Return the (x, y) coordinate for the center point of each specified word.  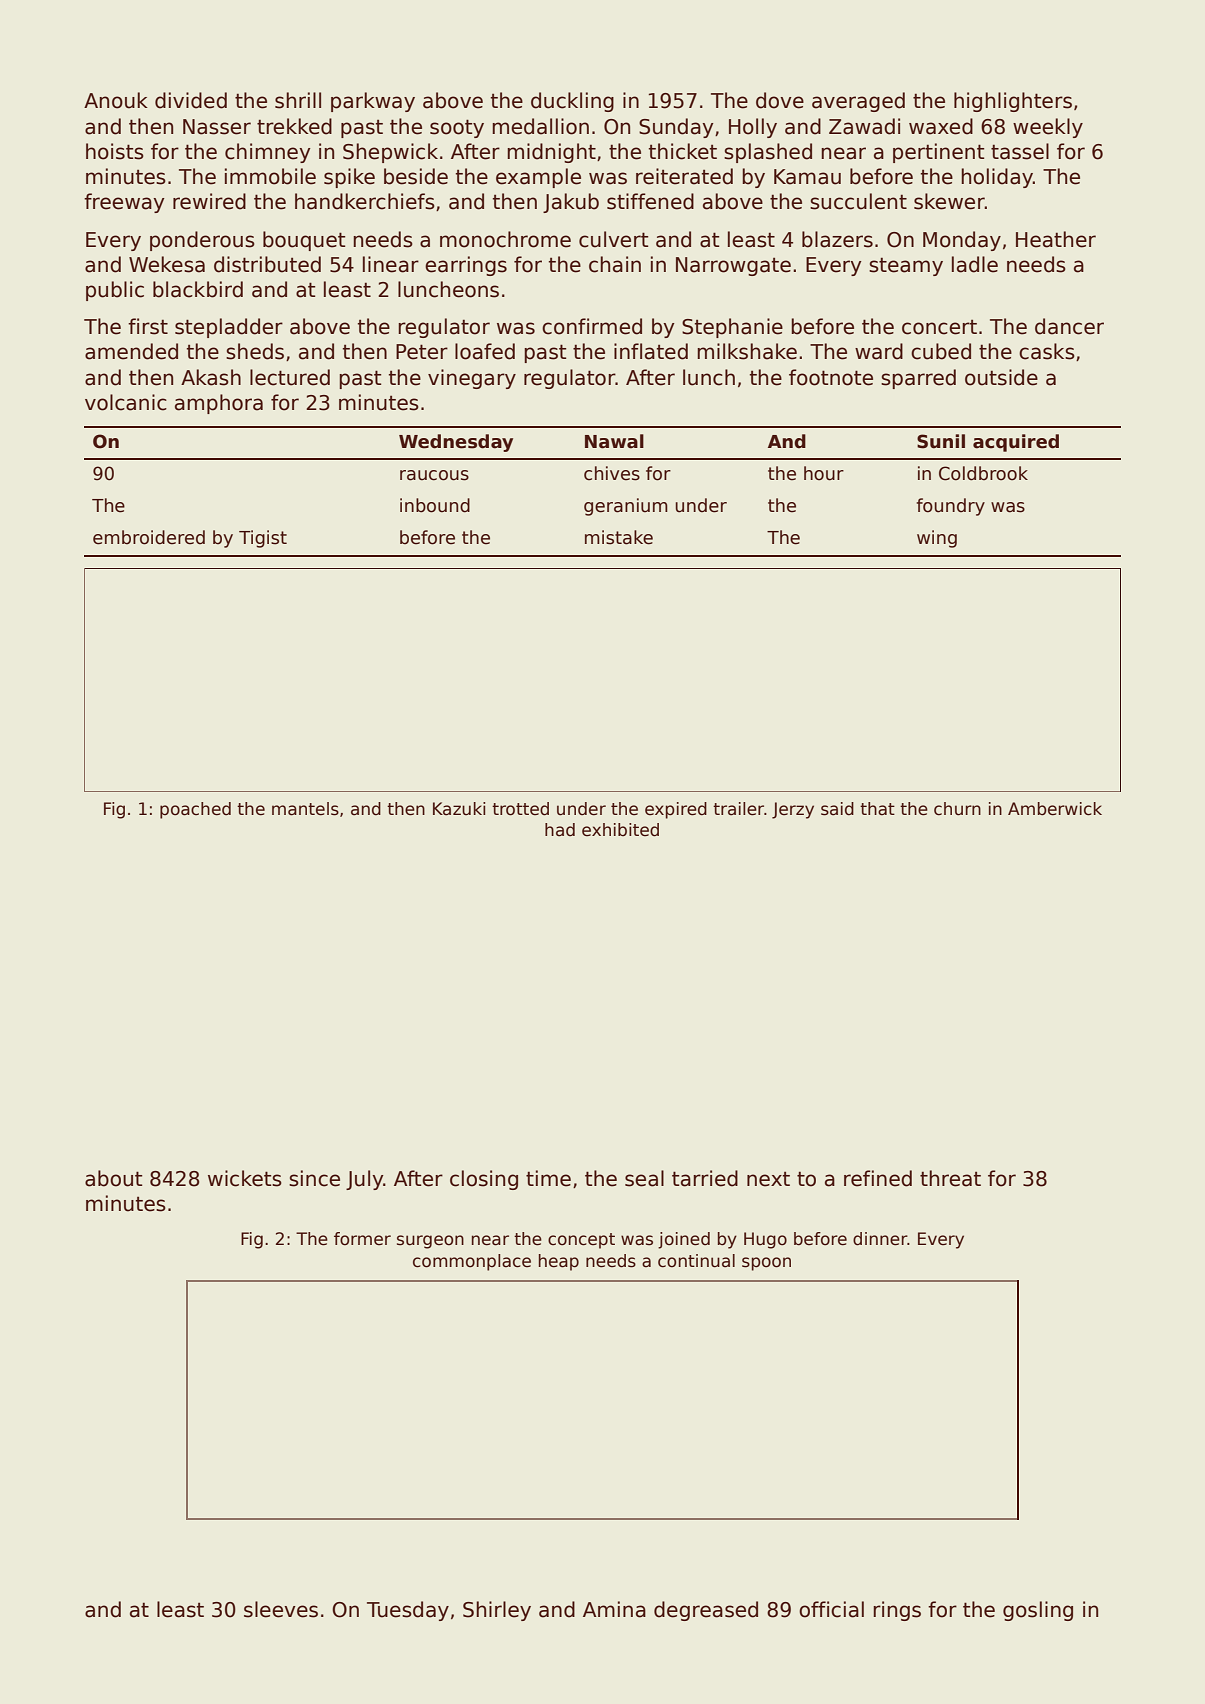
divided (191, 100)
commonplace (472, 1262)
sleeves (281, 1609)
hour (824, 473)
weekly (1048, 128)
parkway (373, 102)
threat (950, 1178)
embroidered (149, 537)
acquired (1016, 443)
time (548, 1178)
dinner (880, 1239)
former (362, 1239)
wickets (245, 1178)
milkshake (747, 351)
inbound (435, 505)
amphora (219, 404)
